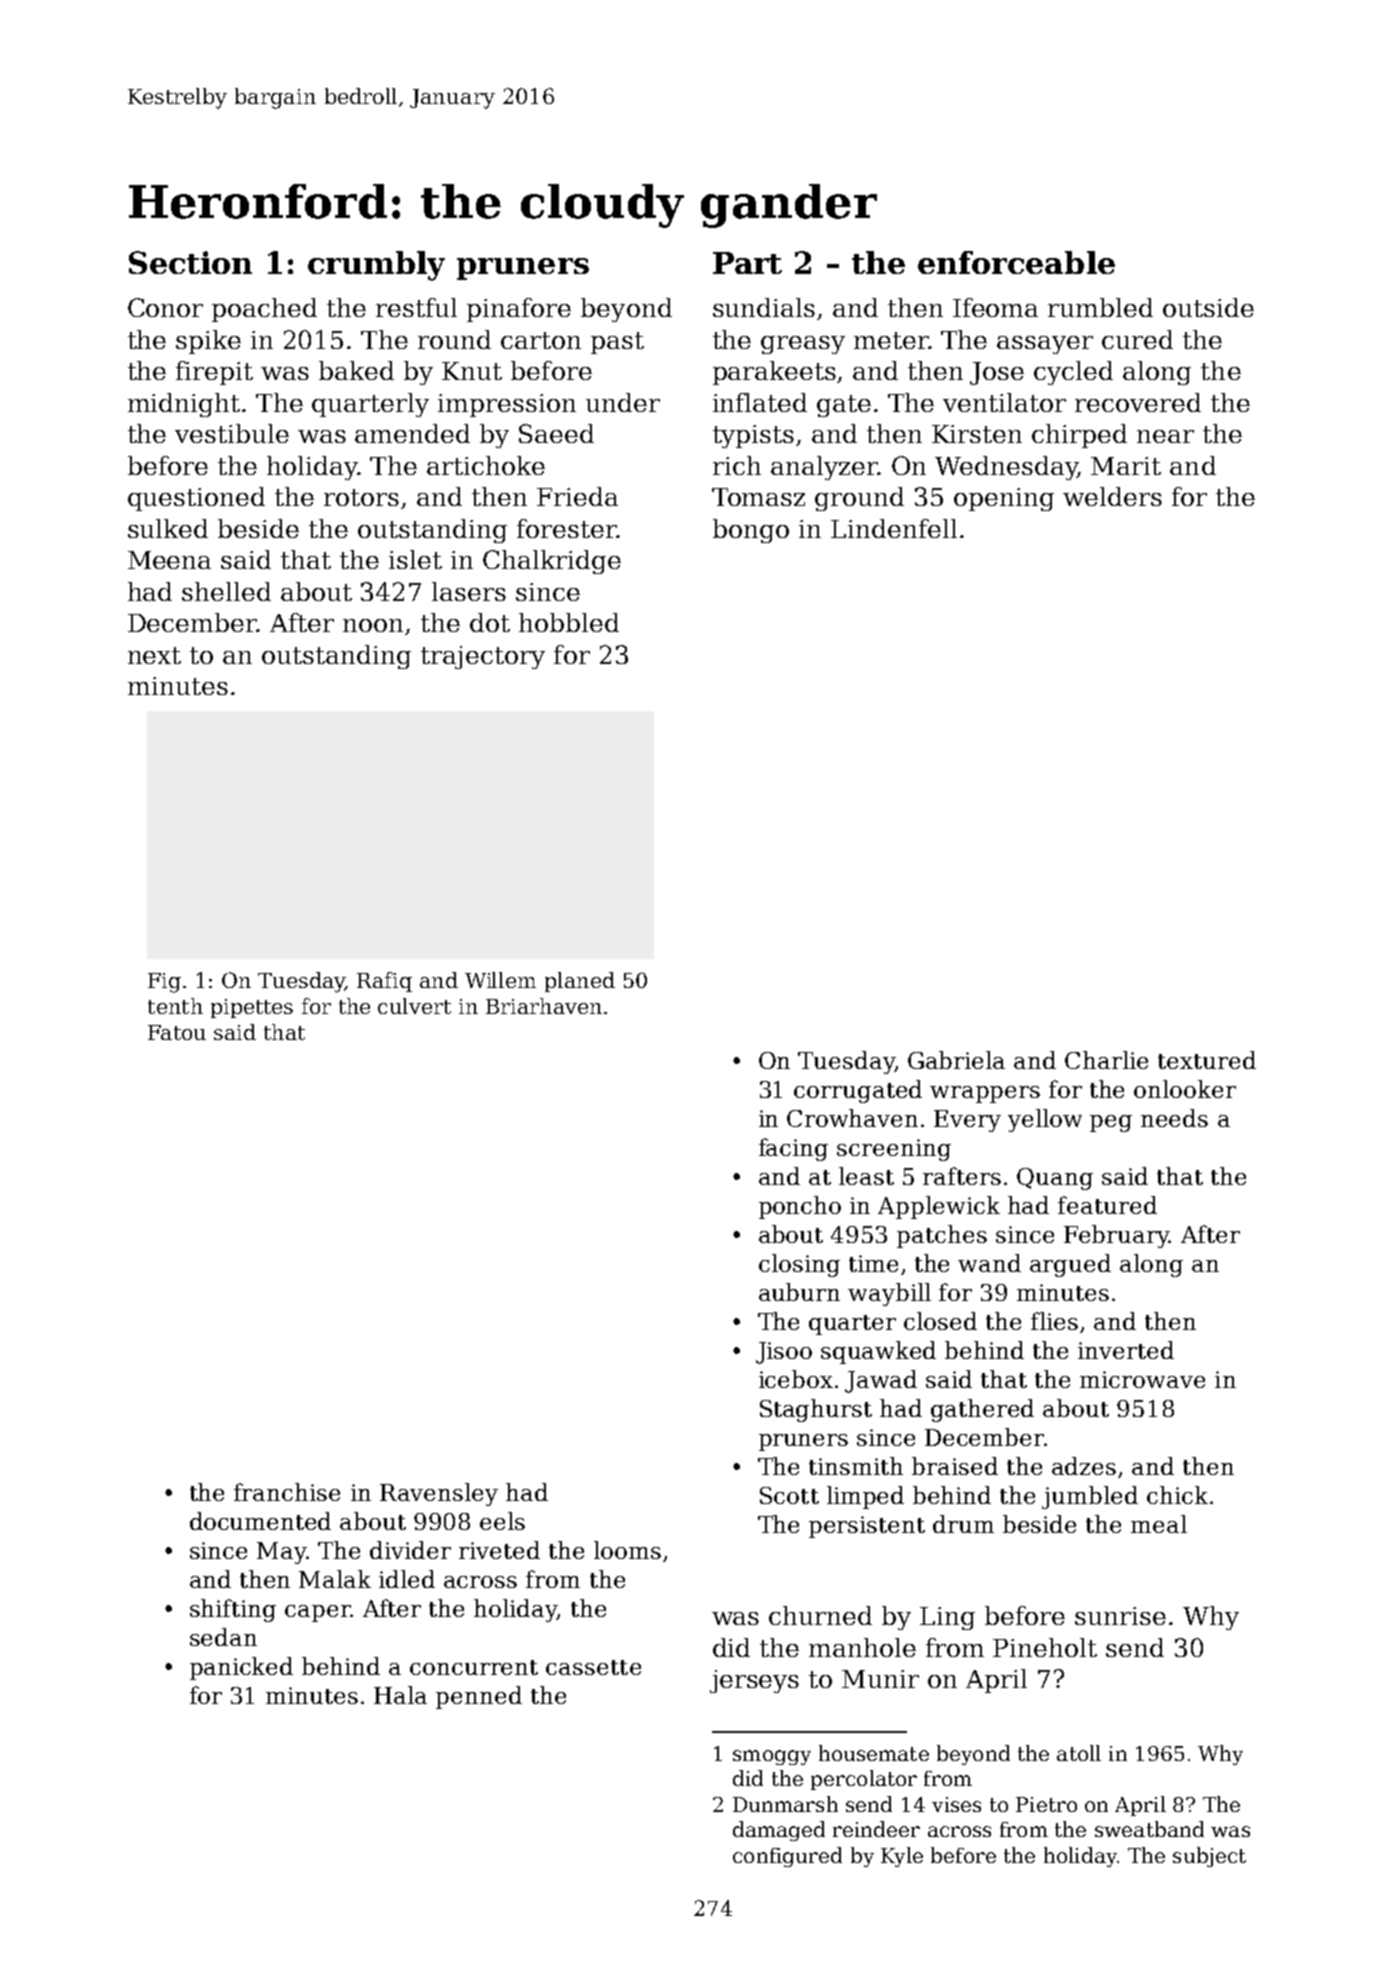 The width and height of the screenshot is (1386, 1969). What do you see at coordinates (177, 1032) in the screenshot?
I see `Fatou` at bounding box center [177, 1032].
